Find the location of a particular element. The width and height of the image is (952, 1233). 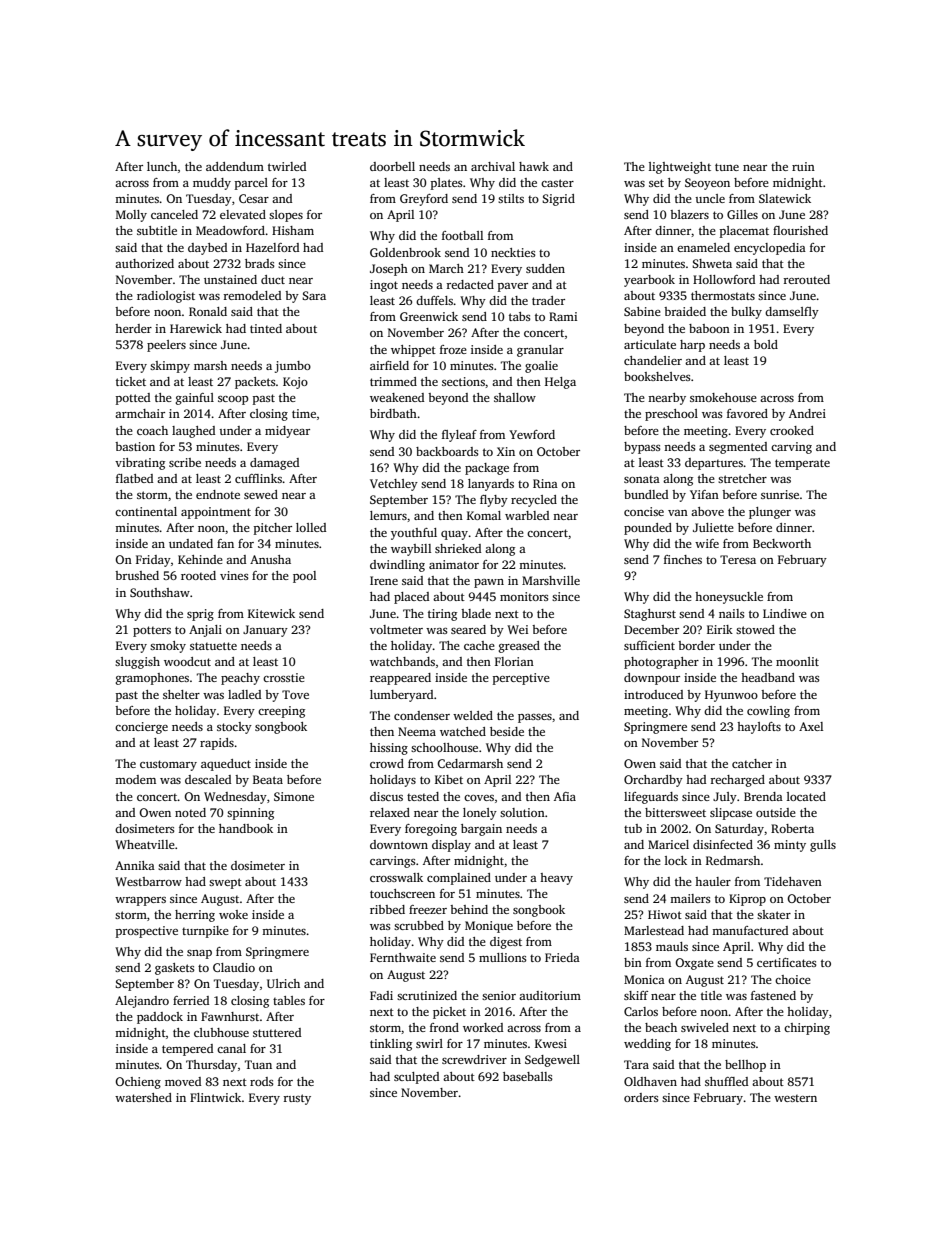

unstained is located at coordinates (230, 279).
